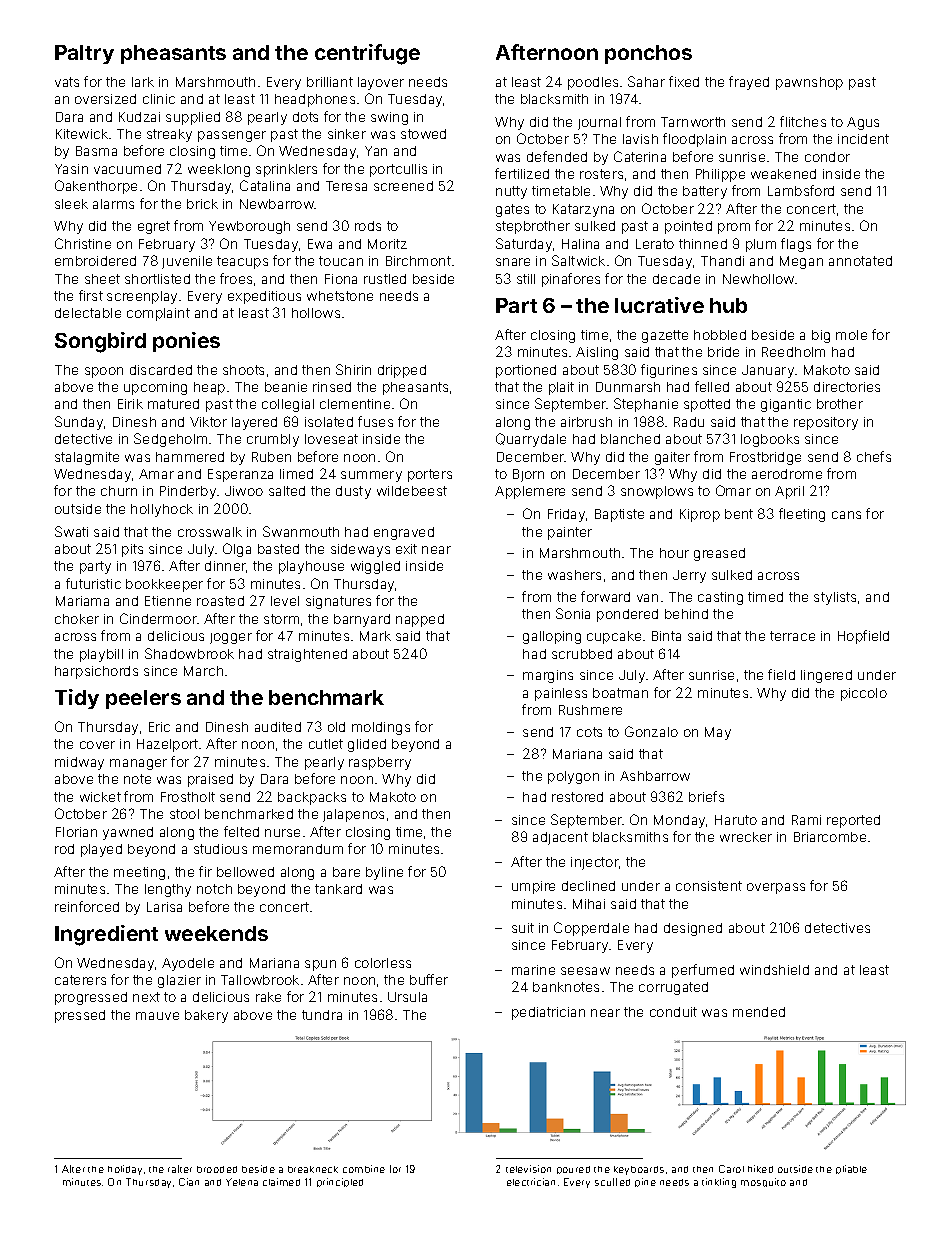  What do you see at coordinates (312, 798) in the screenshot?
I see `backpacks` at bounding box center [312, 798].
